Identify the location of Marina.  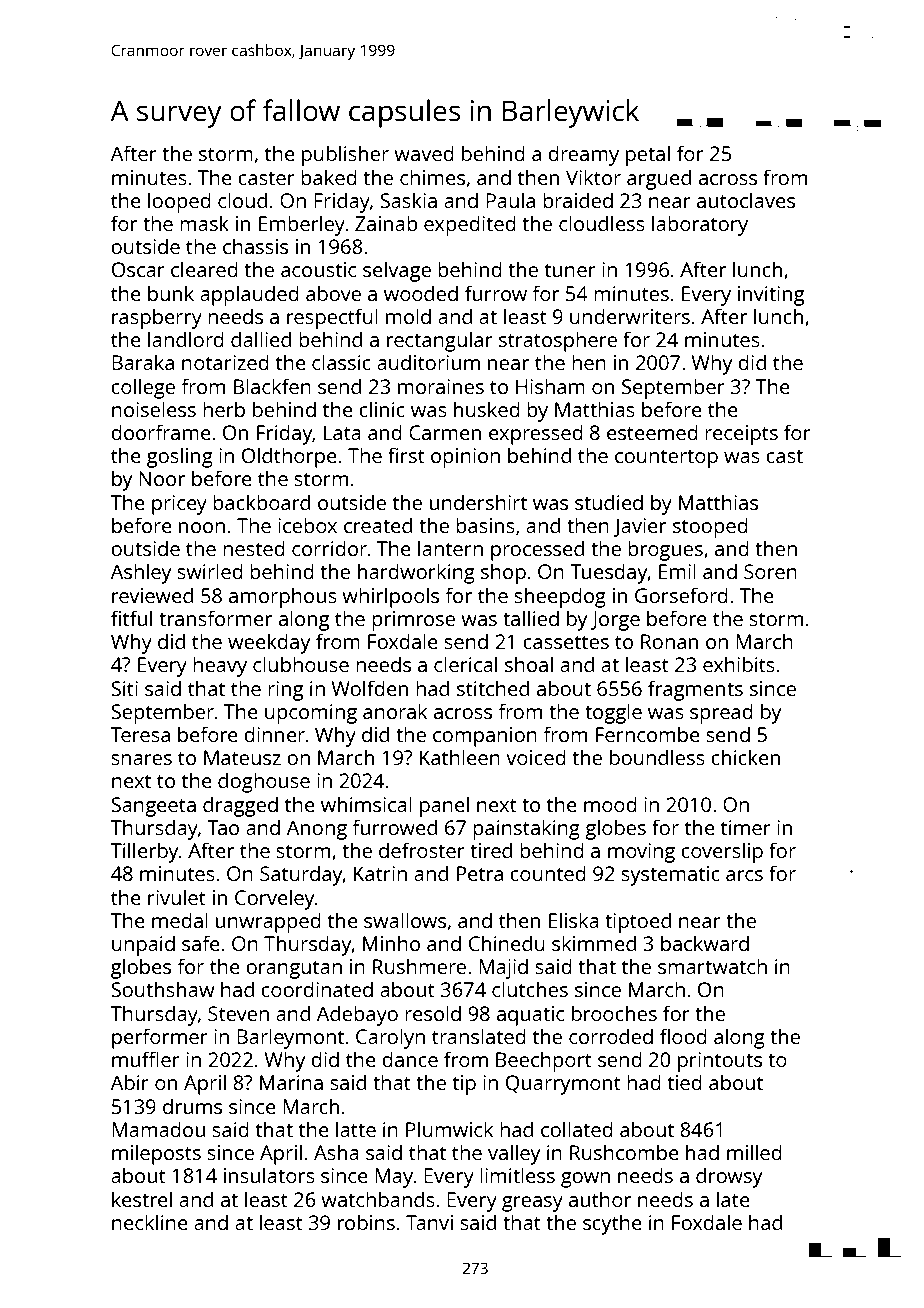
(291, 1082).
